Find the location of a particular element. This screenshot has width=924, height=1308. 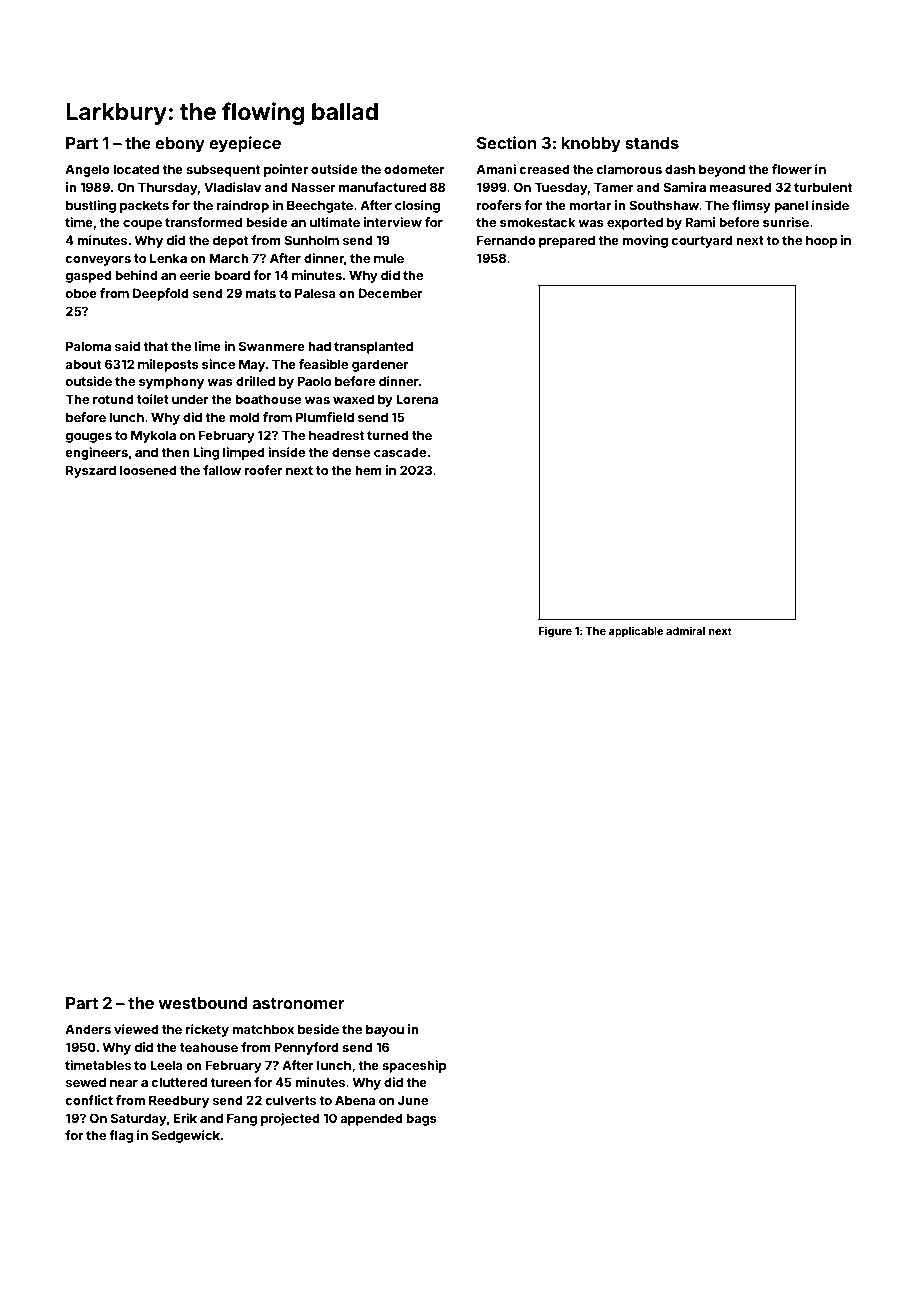

Figure is located at coordinates (555, 632).
